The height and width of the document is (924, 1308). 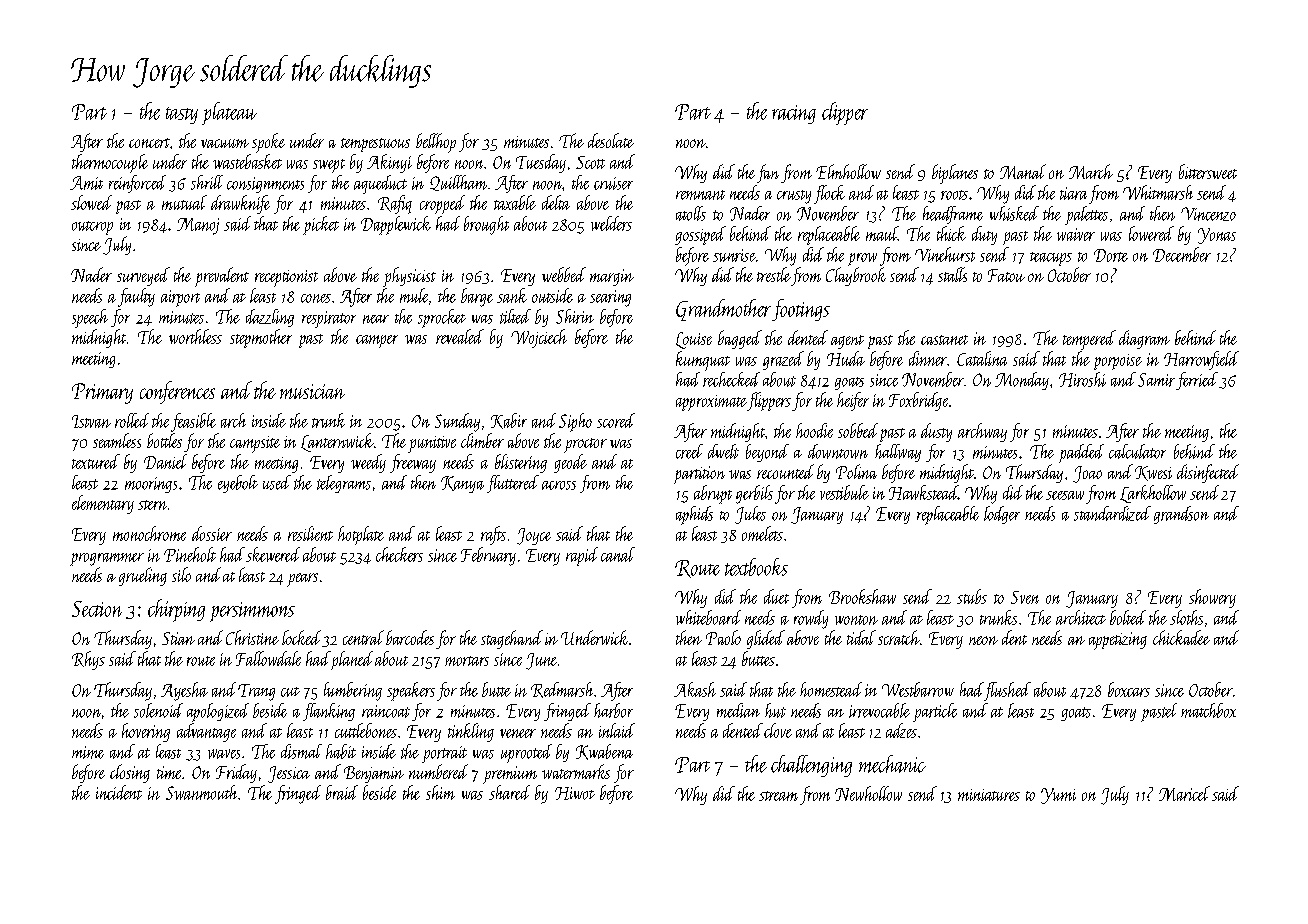 What do you see at coordinates (436, 143) in the document?
I see `bellhop` at bounding box center [436, 143].
